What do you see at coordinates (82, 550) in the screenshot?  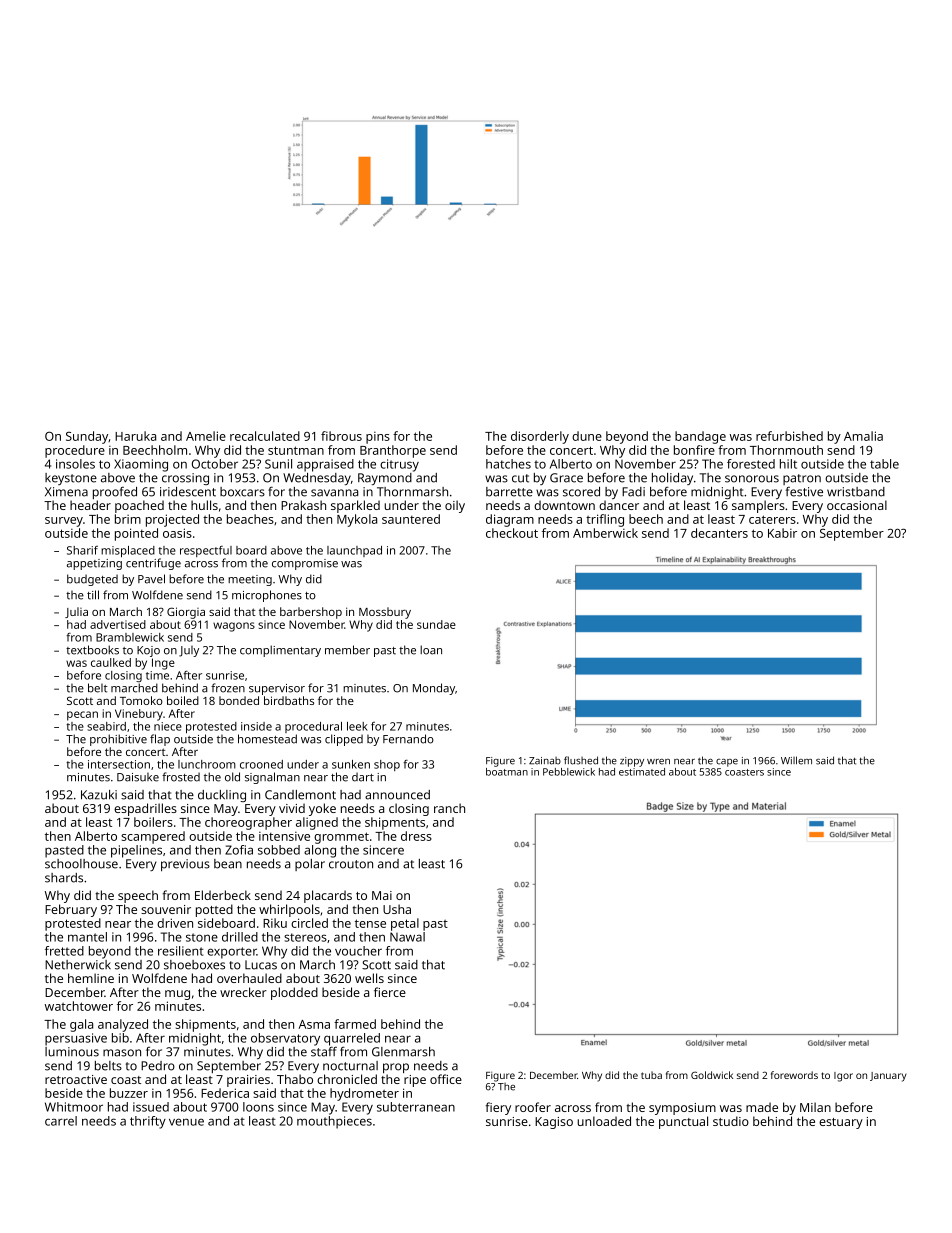 I see `Sharif` at bounding box center [82, 550].
